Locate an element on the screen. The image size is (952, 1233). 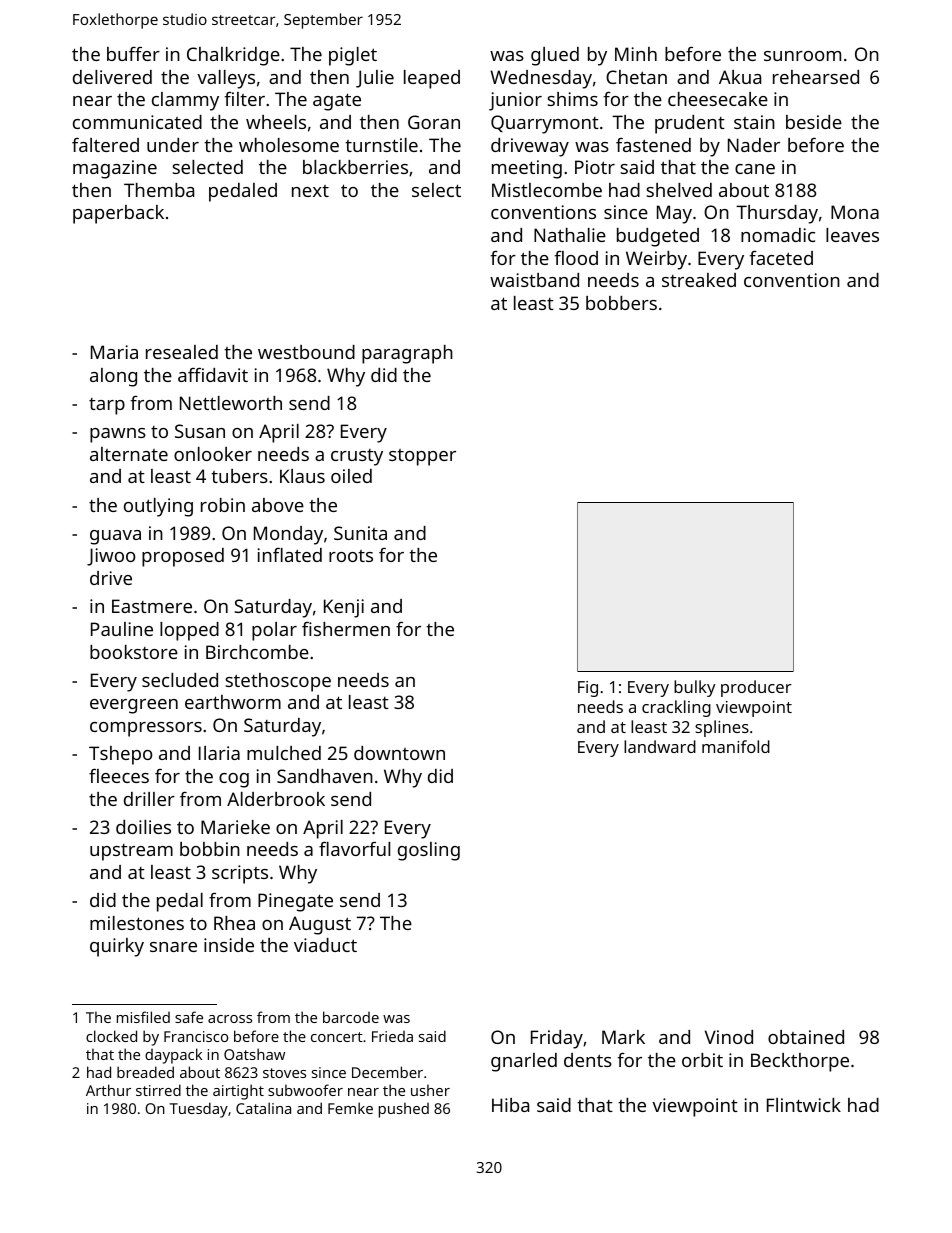
Minh is located at coordinates (636, 54).
